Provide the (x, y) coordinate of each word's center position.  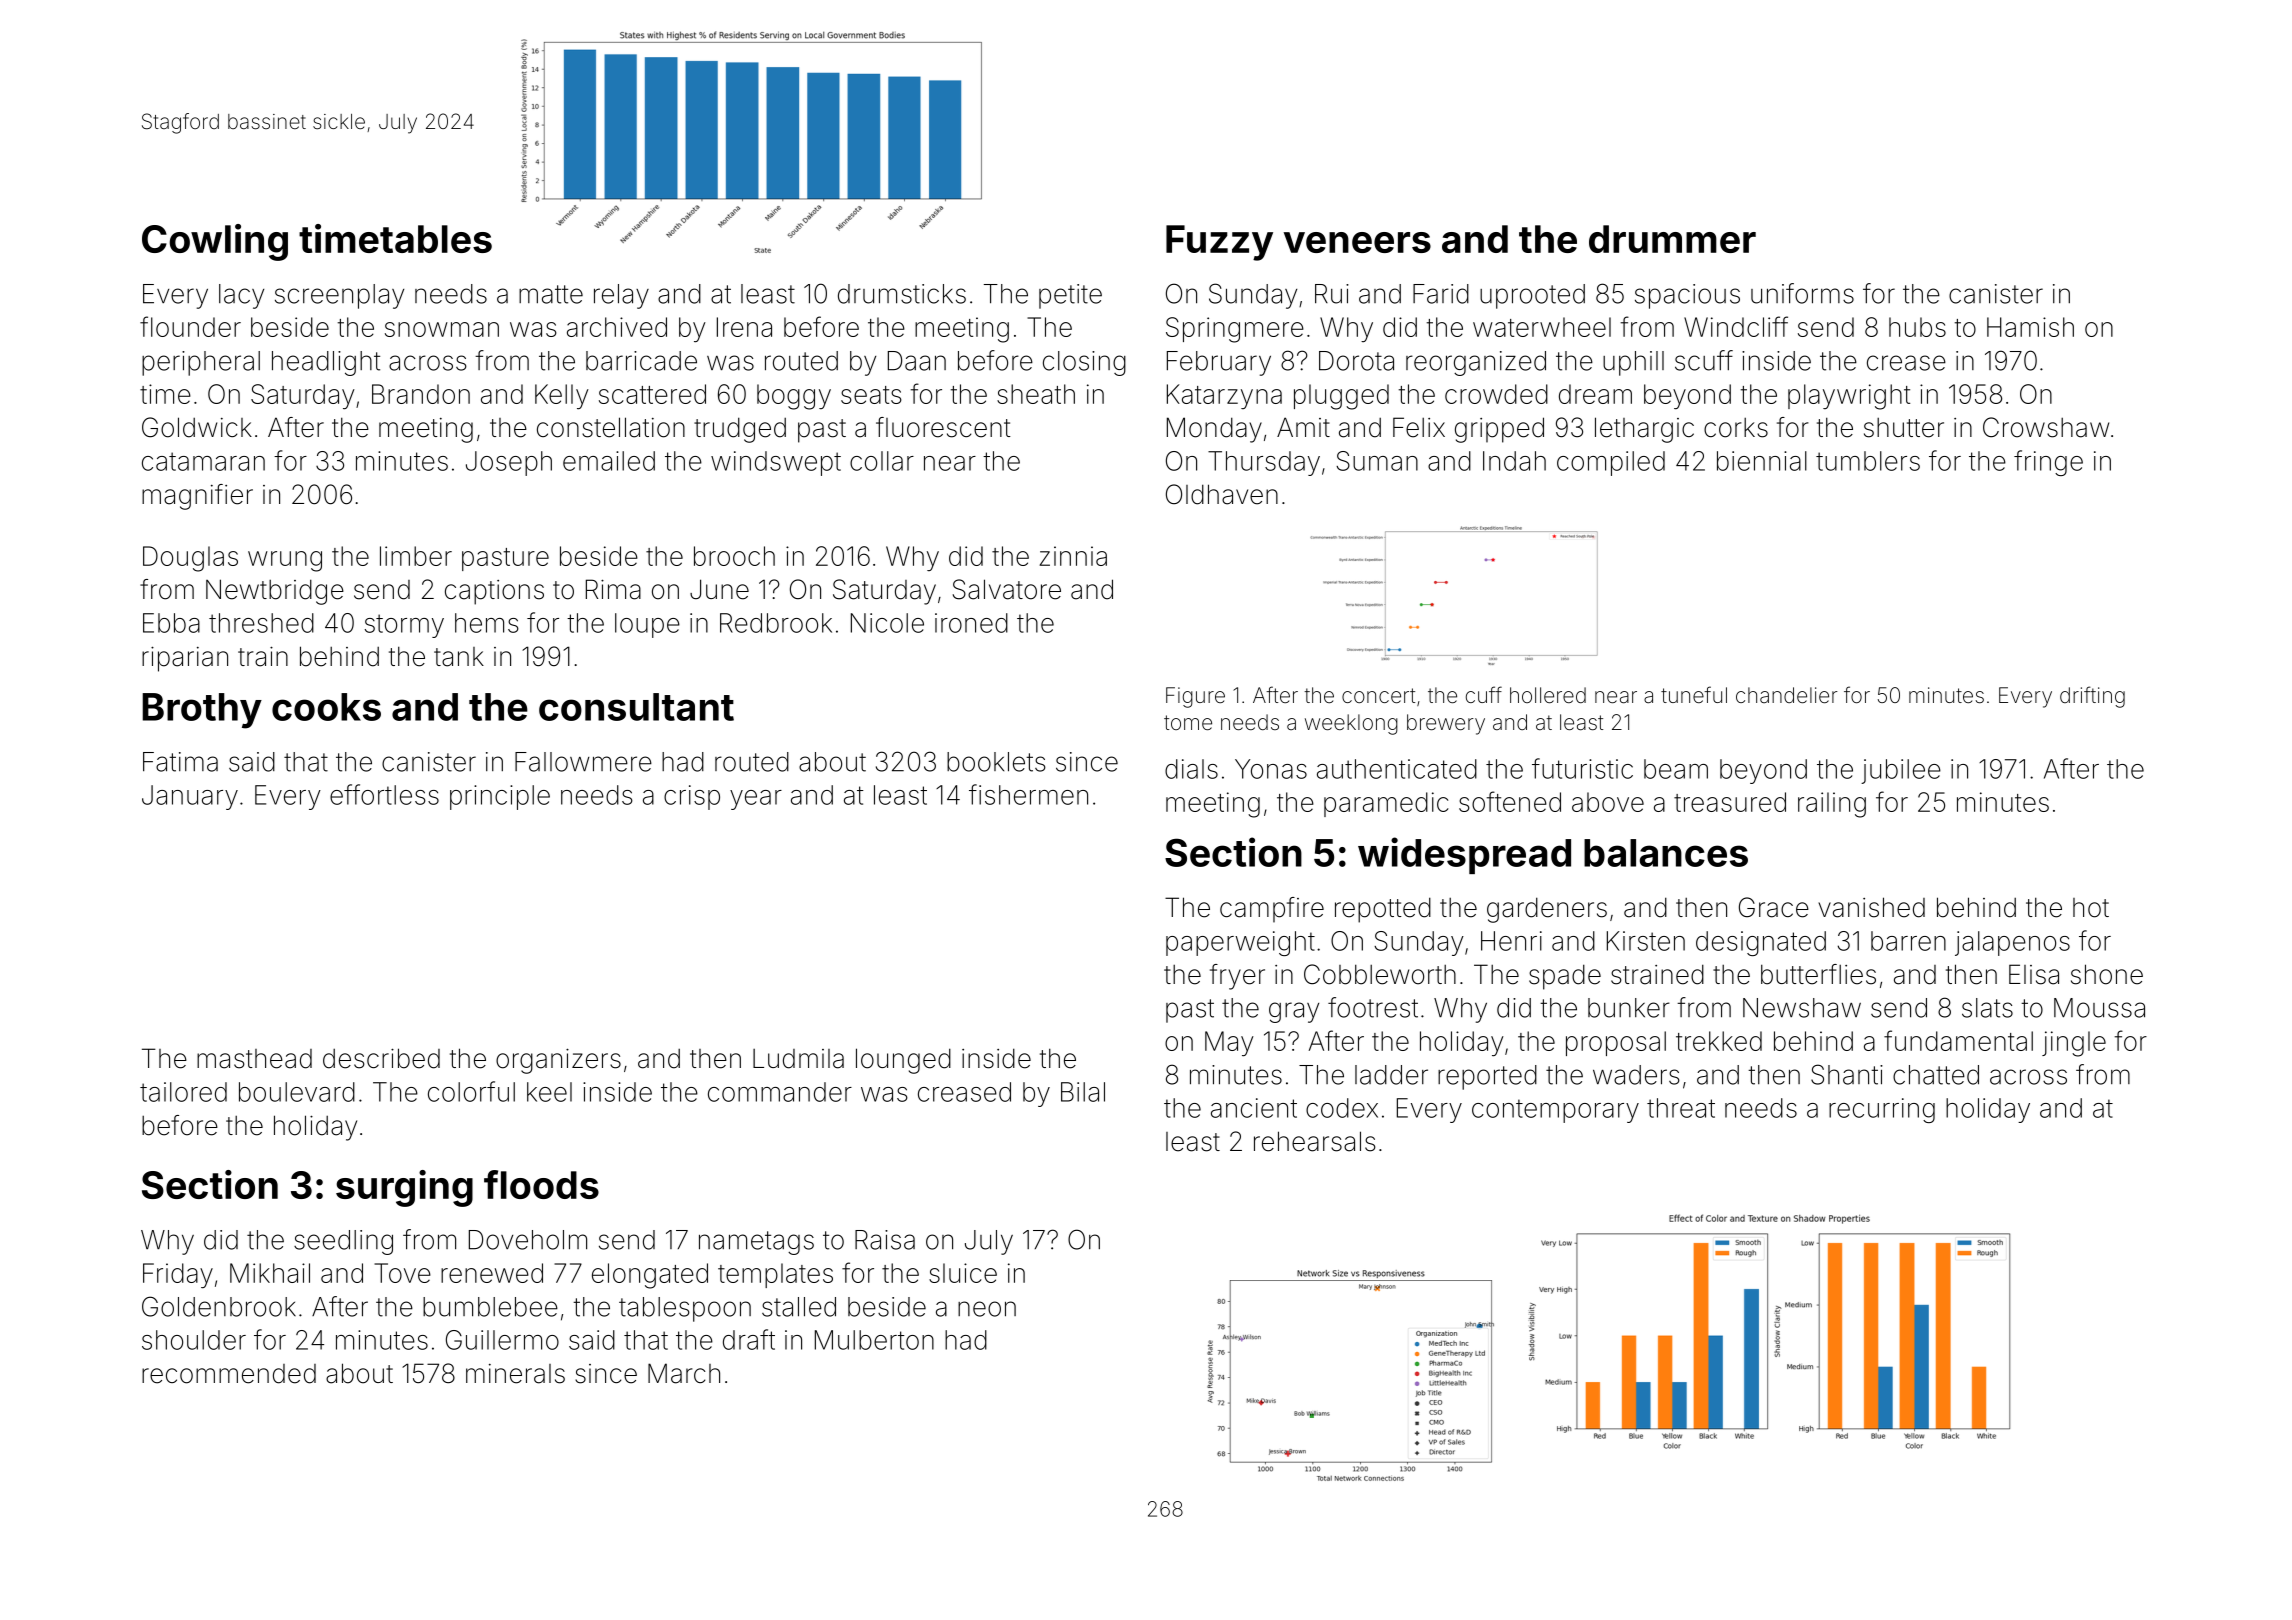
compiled (1611, 463)
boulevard (297, 1092)
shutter (1904, 428)
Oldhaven (1222, 494)
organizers (558, 1061)
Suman (1377, 461)
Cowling (215, 242)
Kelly (562, 397)
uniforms (1802, 293)
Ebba (171, 623)
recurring (1882, 1110)
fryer (1237, 977)
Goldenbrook (219, 1306)
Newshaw (1802, 1008)
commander (780, 1092)
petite (1070, 296)
